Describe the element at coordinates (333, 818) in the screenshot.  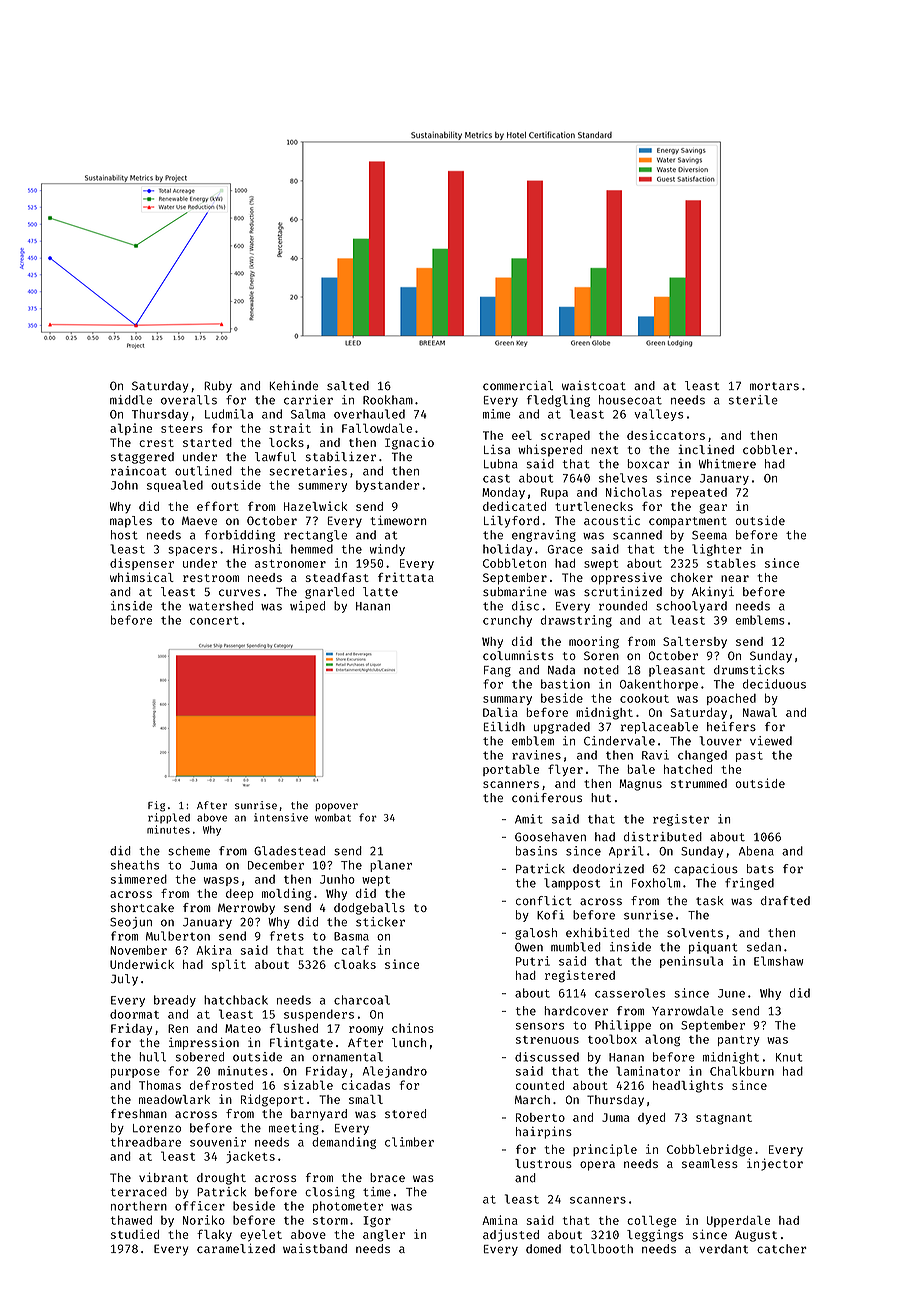
I see `wombat` at that location.
